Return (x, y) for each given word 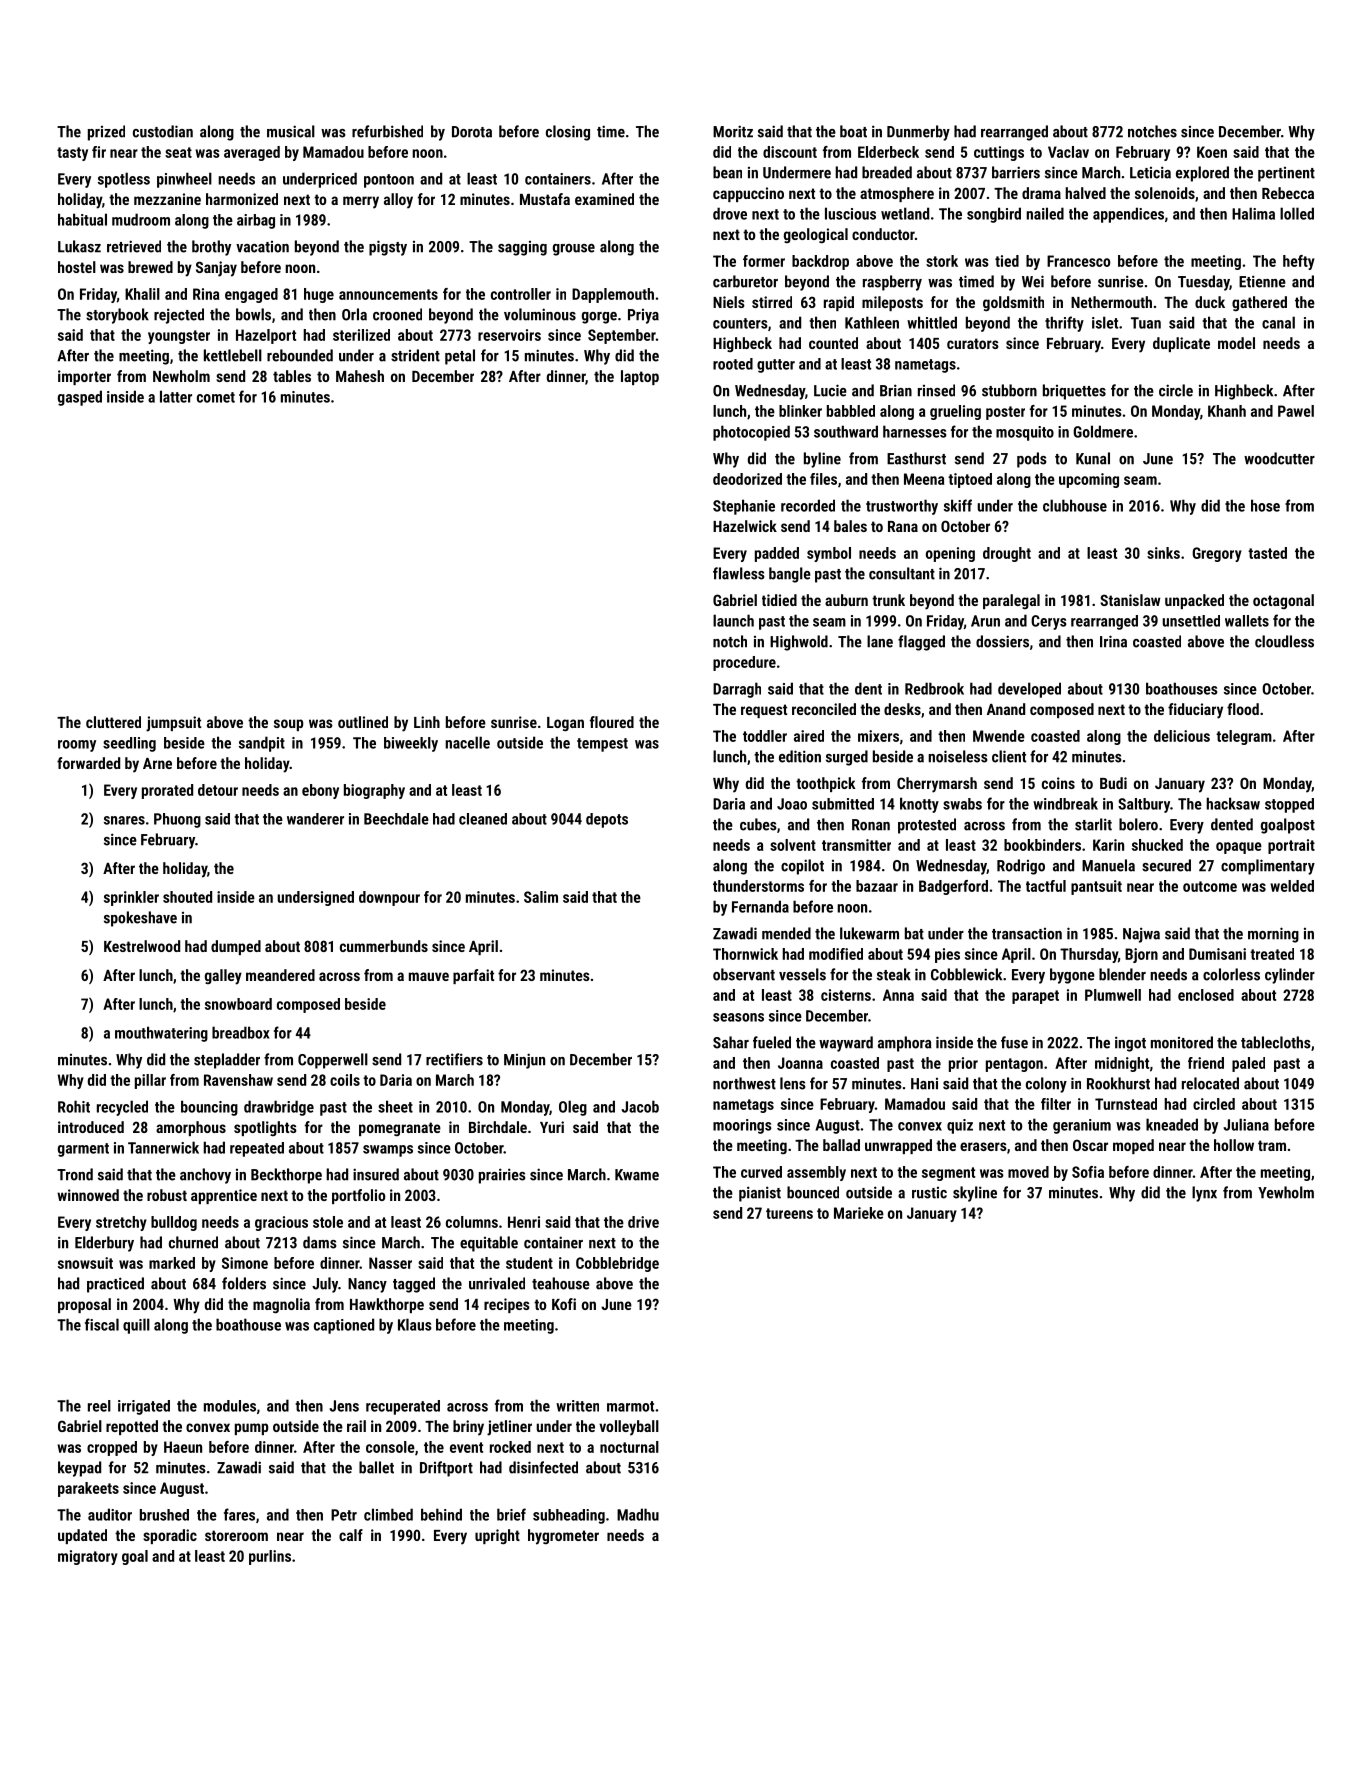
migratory (88, 1557)
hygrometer (563, 1537)
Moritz (733, 131)
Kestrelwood (142, 946)
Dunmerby (918, 133)
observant (744, 974)
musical (291, 131)
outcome (1210, 886)
